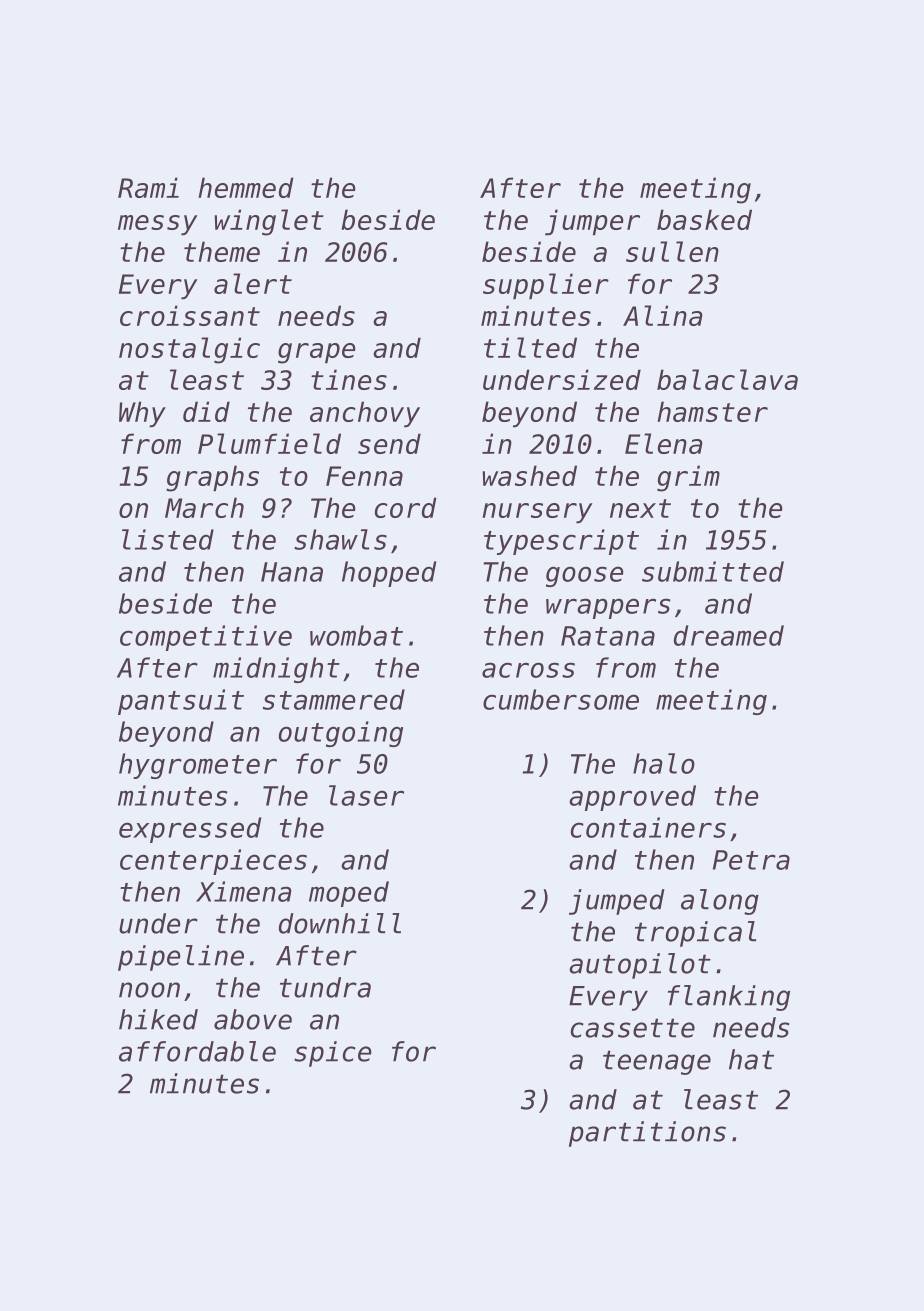 The width and height of the screenshot is (924, 1311). I want to click on affordable, so click(197, 1051).
